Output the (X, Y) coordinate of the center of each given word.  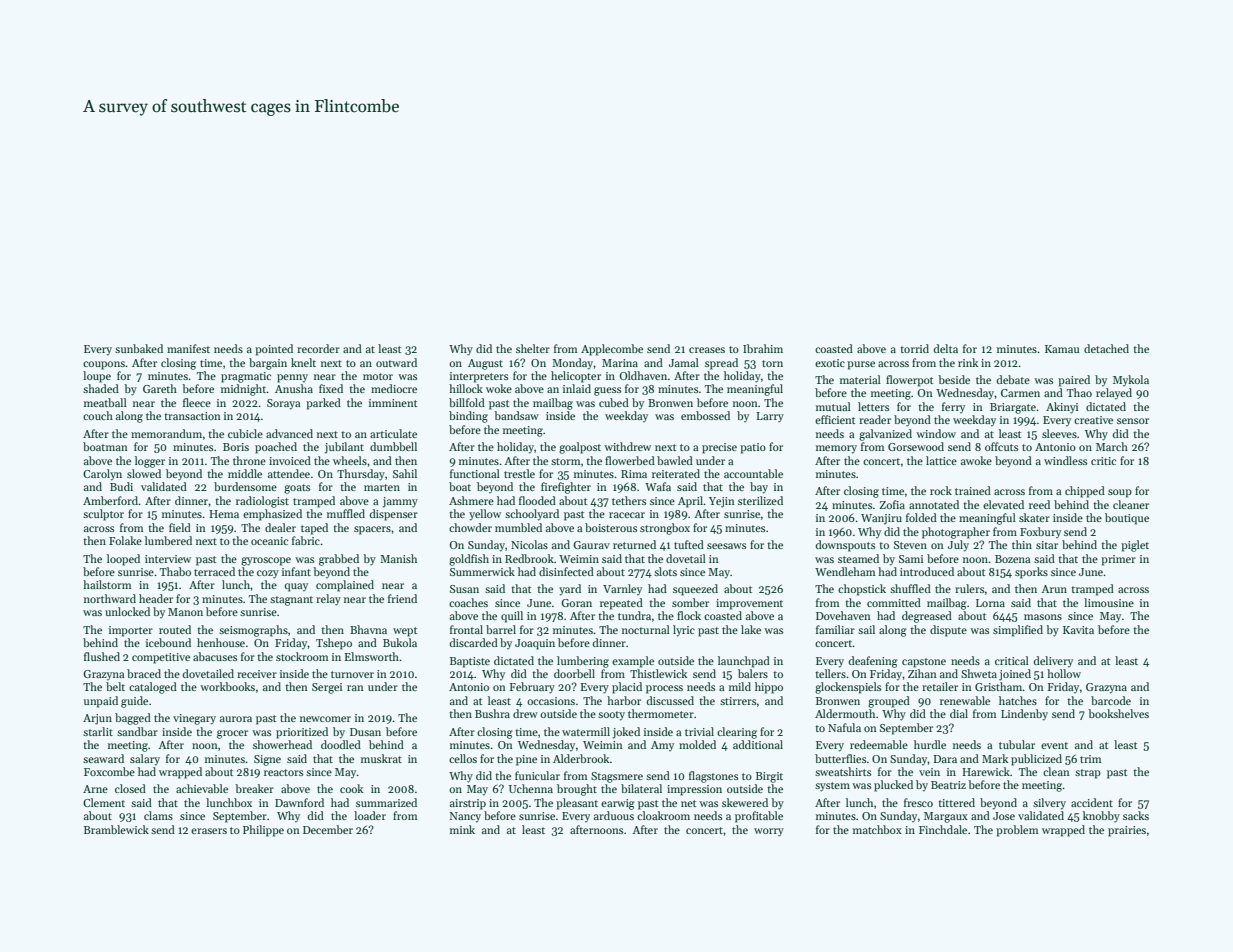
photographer (956, 533)
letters (873, 406)
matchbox (877, 829)
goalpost (580, 448)
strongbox (665, 529)
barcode (1111, 700)
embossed (705, 415)
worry (769, 832)
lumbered (168, 540)
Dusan (365, 732)
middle (245, 473)
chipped (1085, 492)
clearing (737, 733)
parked (323, 404)
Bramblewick (116, 829)
